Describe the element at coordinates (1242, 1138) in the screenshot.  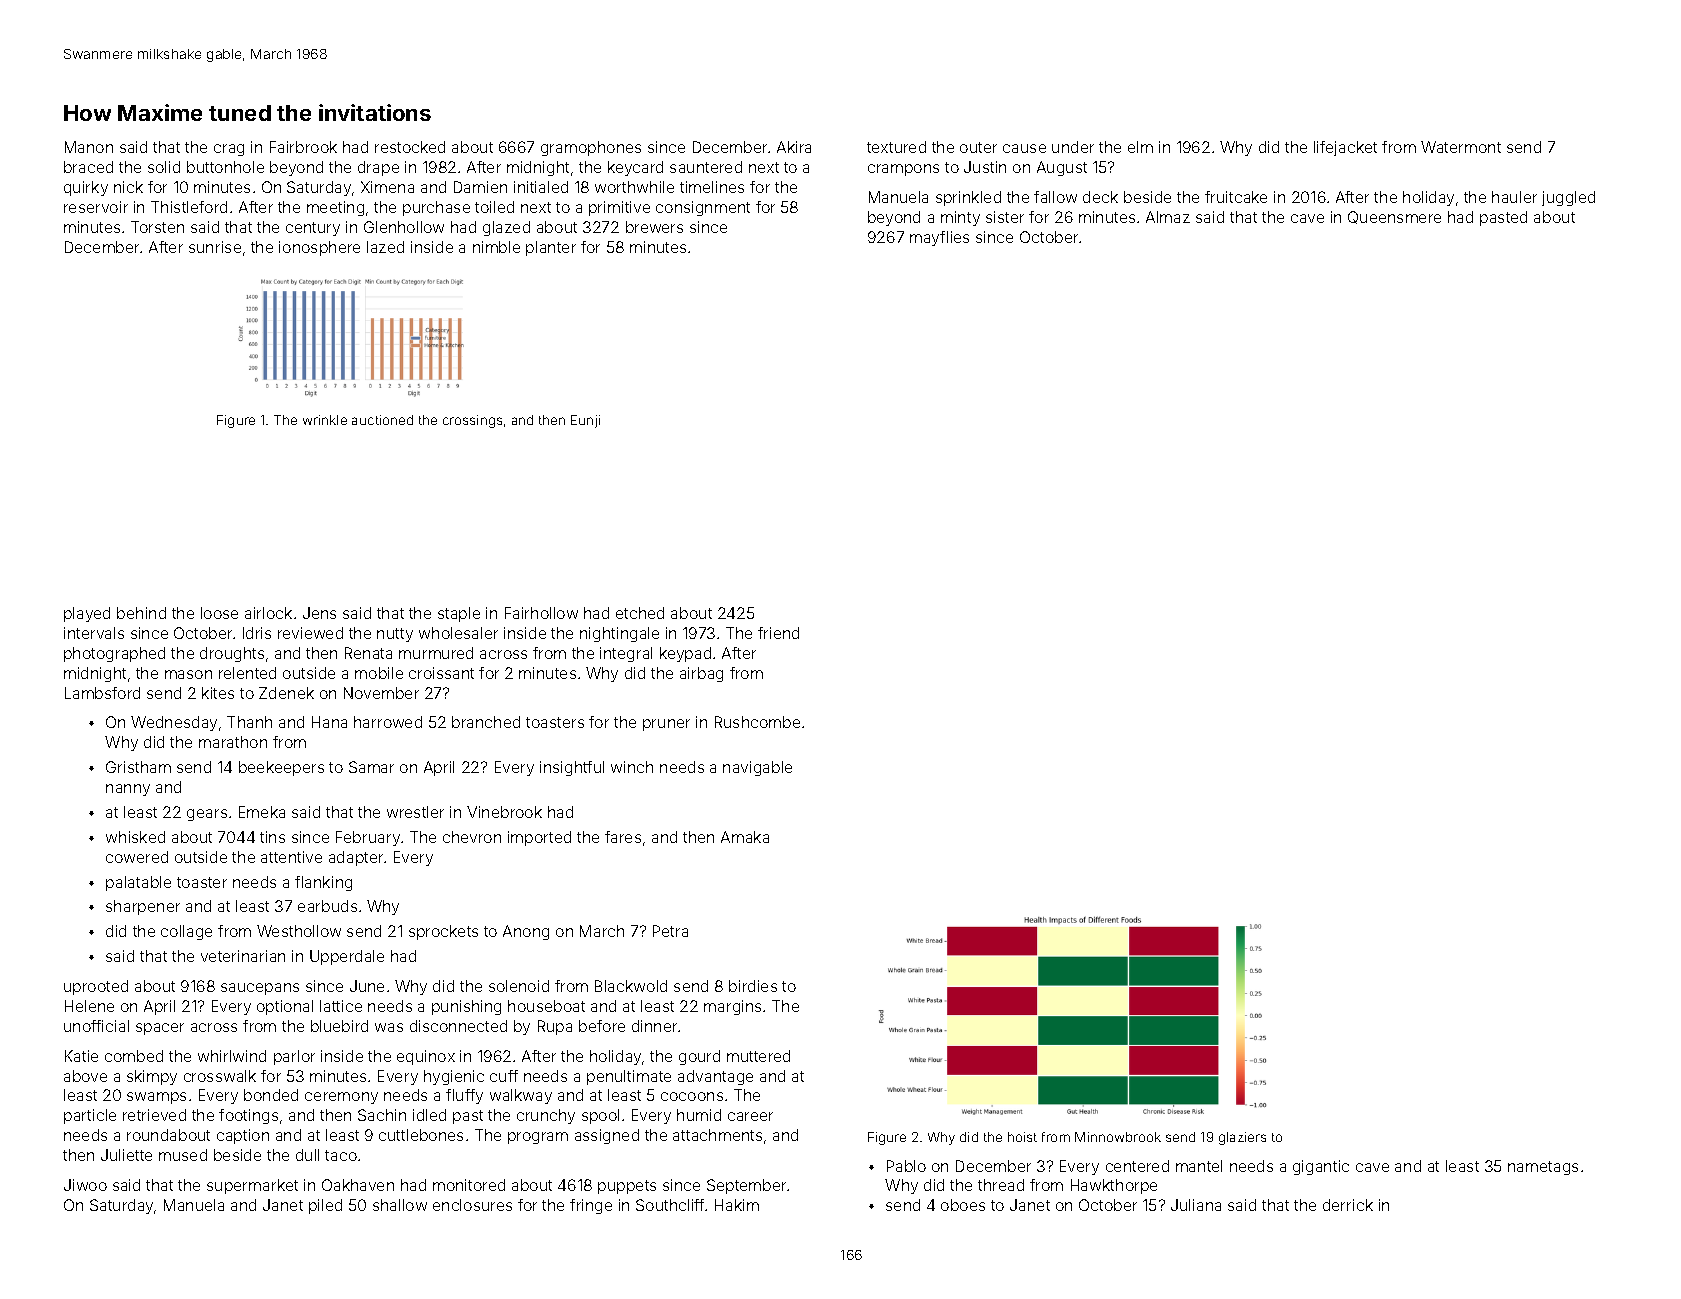
I see `glaziers` at that location.
